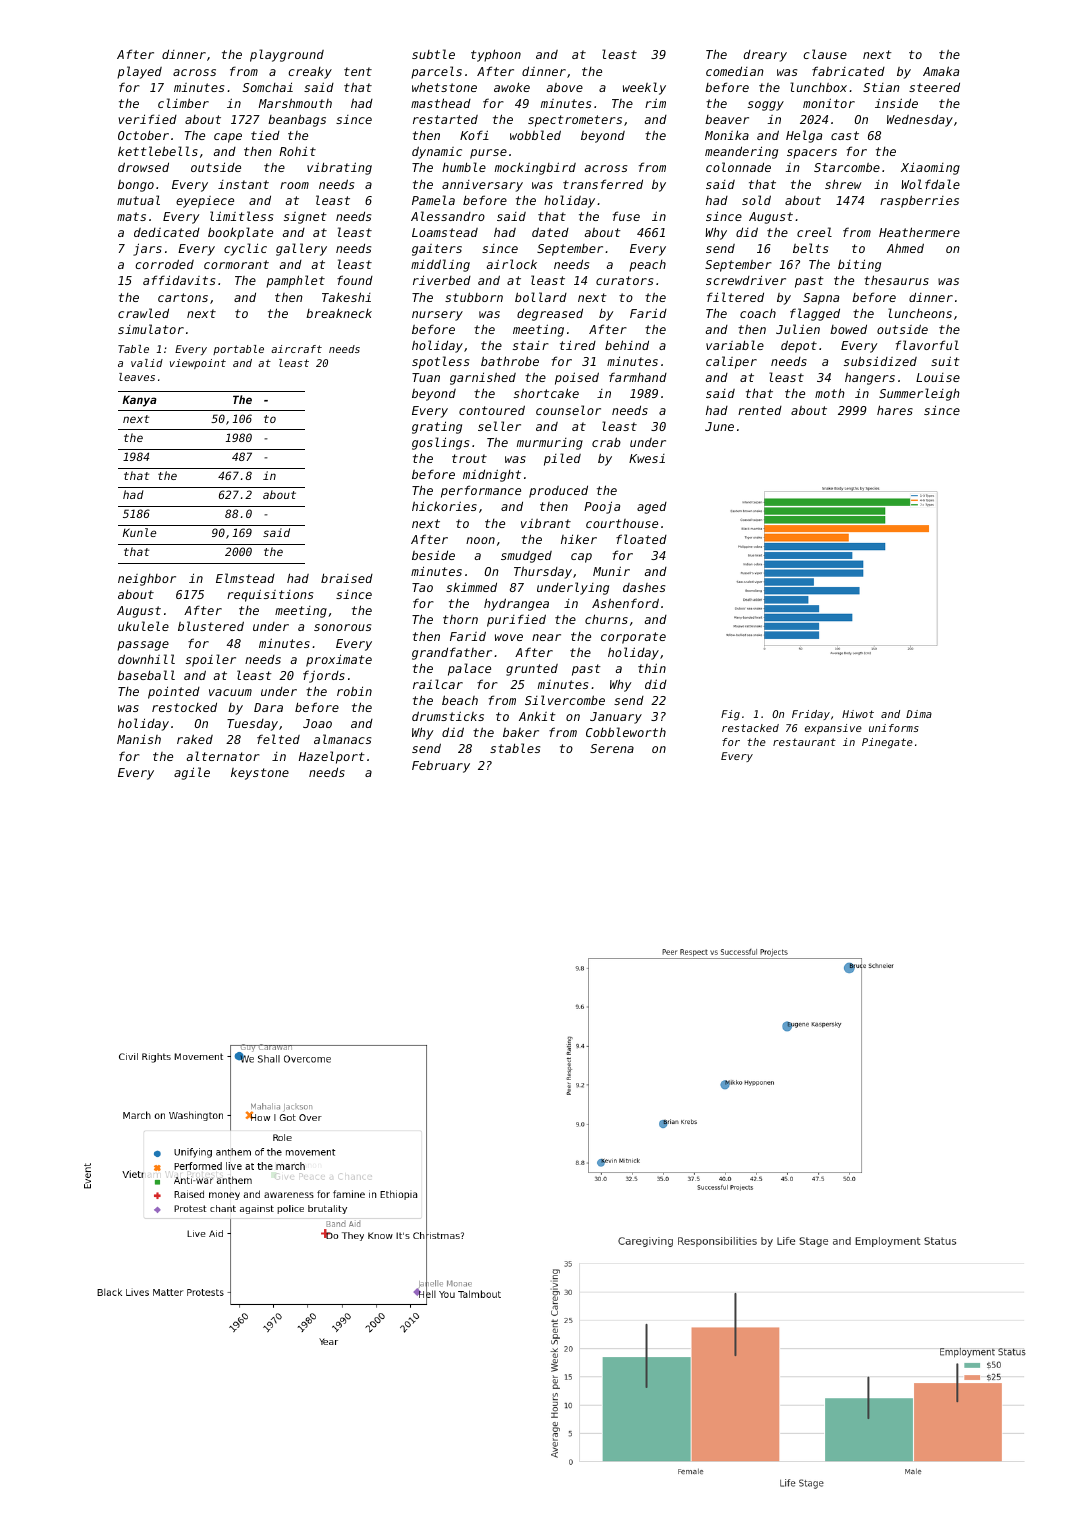 This screenshot has height=1525, width=1078. What do you see at coordinates (919, 714) in the screenshot?
I see `Dima` at bounding box center [919, 714].
